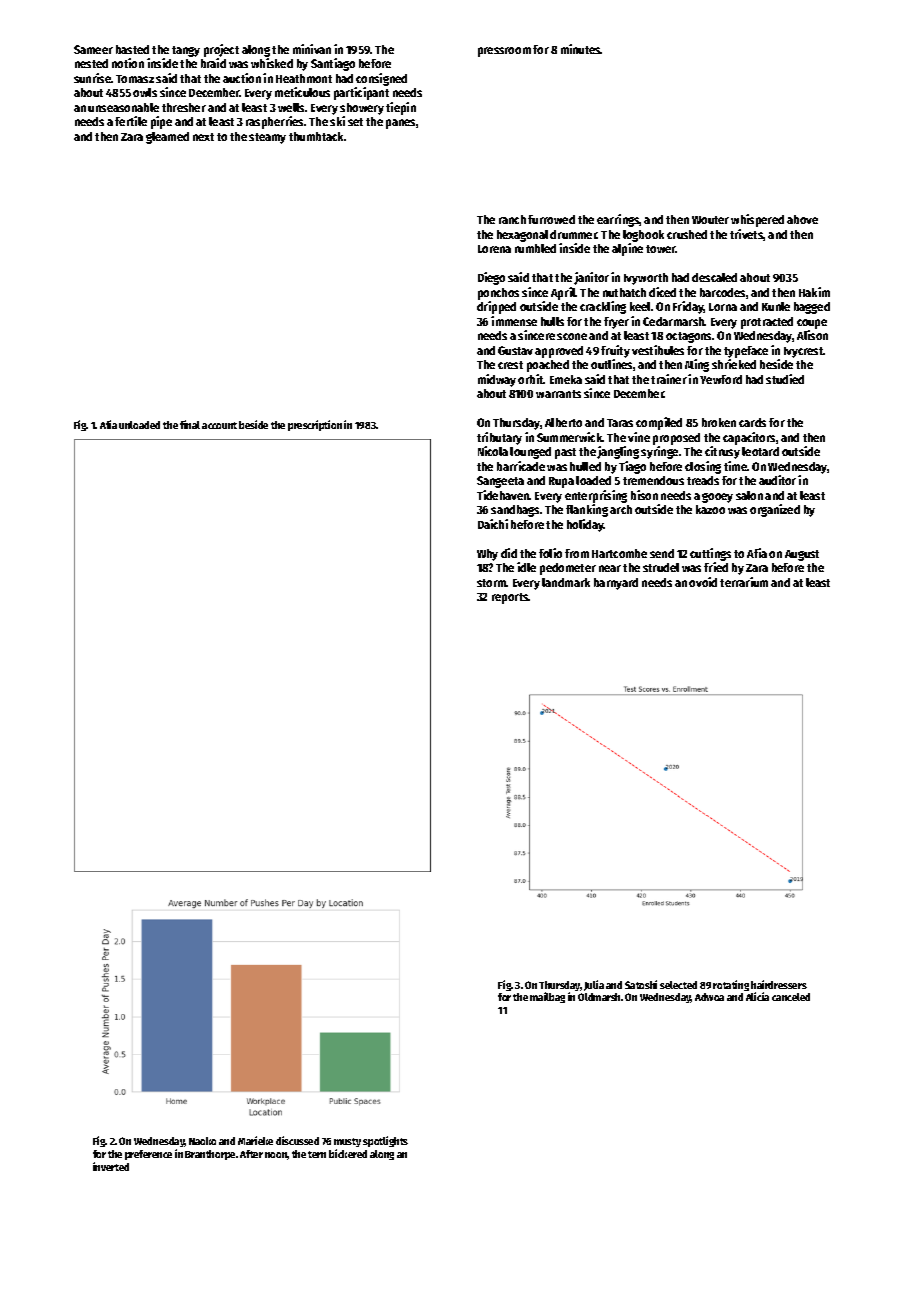 This page has height=1316, width=908. I want to click on Naoko, so click(202, 1141).
